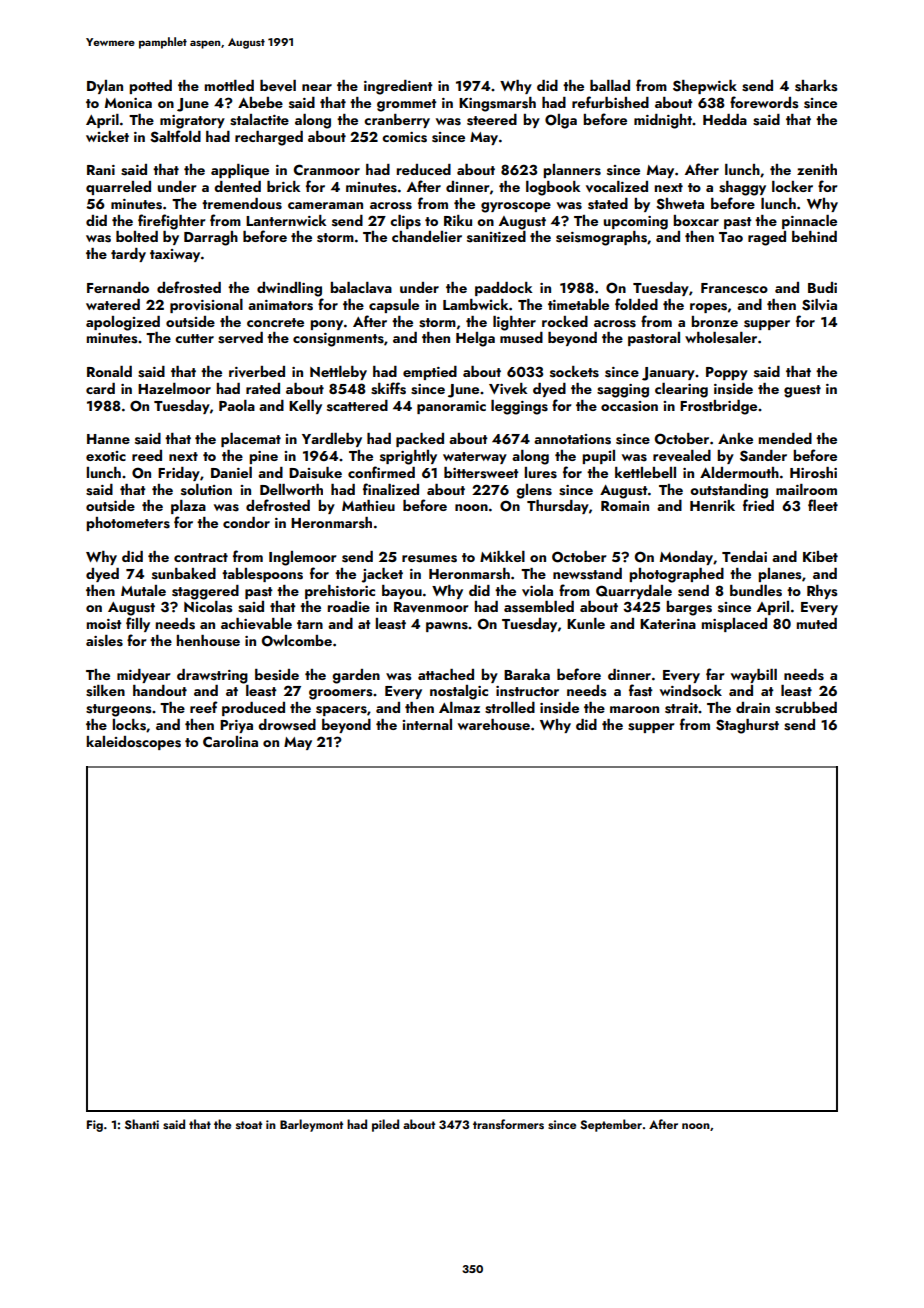  I want to click on pinnacle, so click(809, 222).
